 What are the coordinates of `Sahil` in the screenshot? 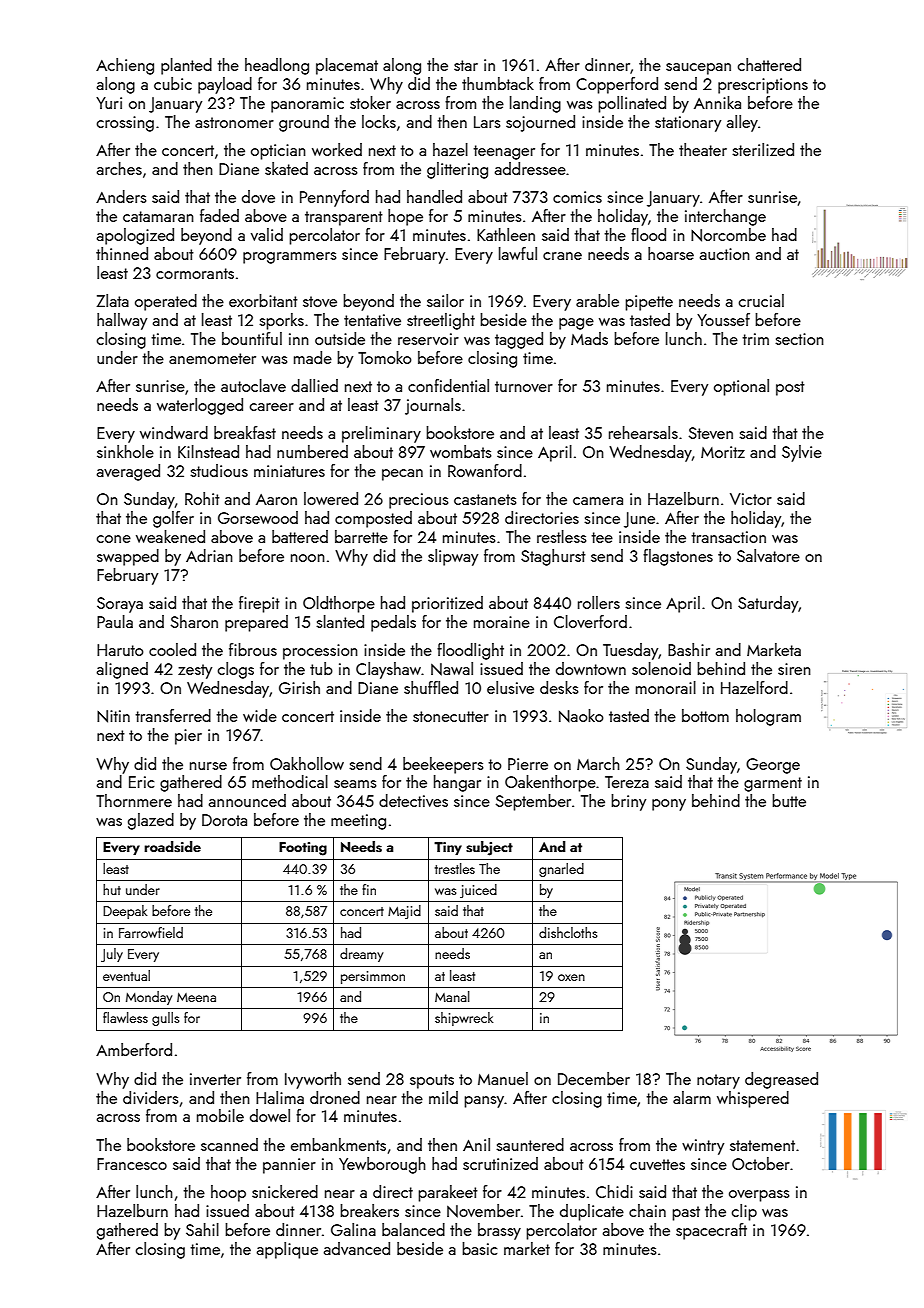 It's located at (202, 1229).
